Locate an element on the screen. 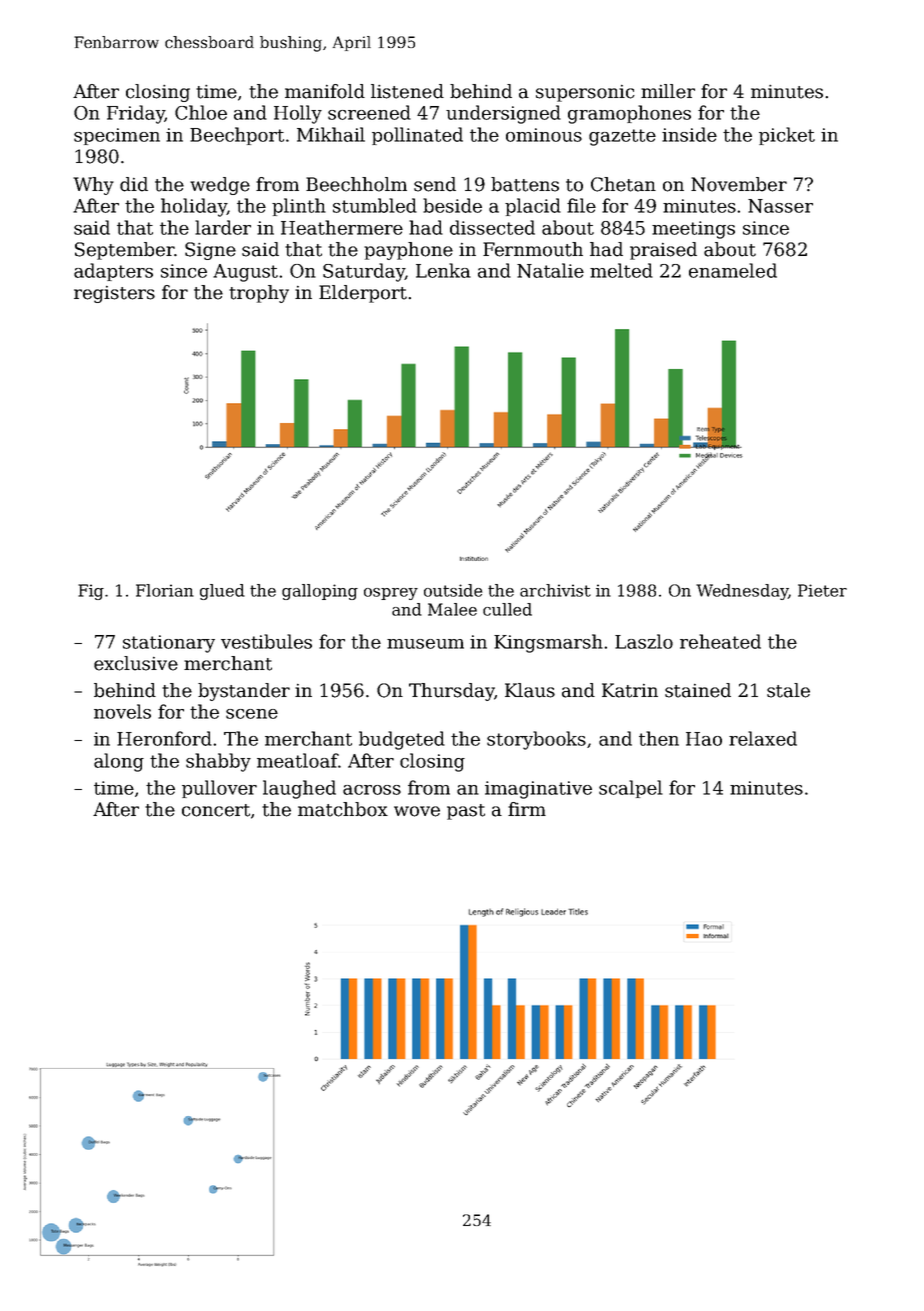  registers is located at coordinates (114, 294).
